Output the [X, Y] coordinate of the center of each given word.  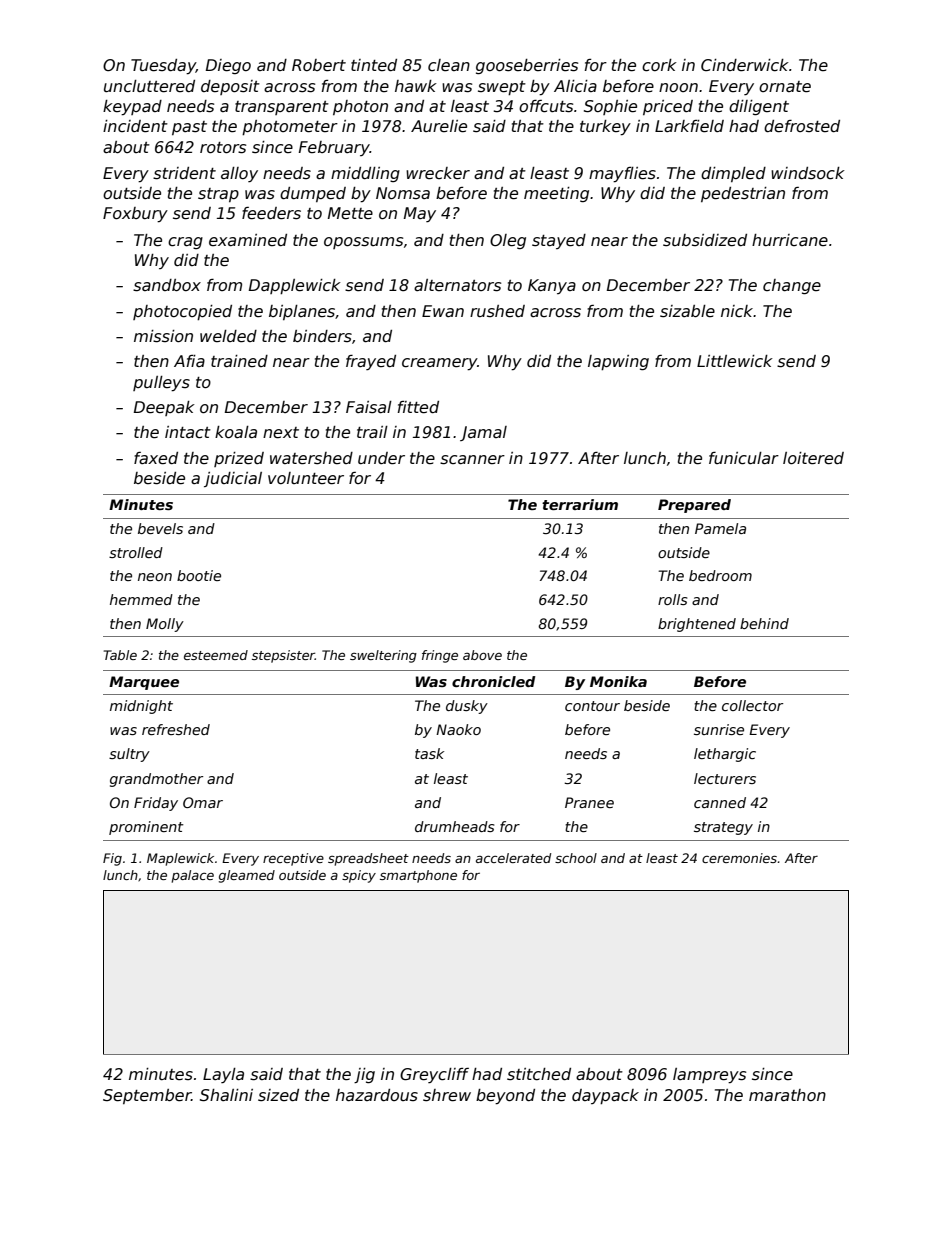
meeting [556, 194]
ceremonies [739, 858]
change [792, 286]
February [334, 148]
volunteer [306, 478]
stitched [539, 1074]
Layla [223, 1075]
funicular [744, 458]
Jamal [483, 433]
